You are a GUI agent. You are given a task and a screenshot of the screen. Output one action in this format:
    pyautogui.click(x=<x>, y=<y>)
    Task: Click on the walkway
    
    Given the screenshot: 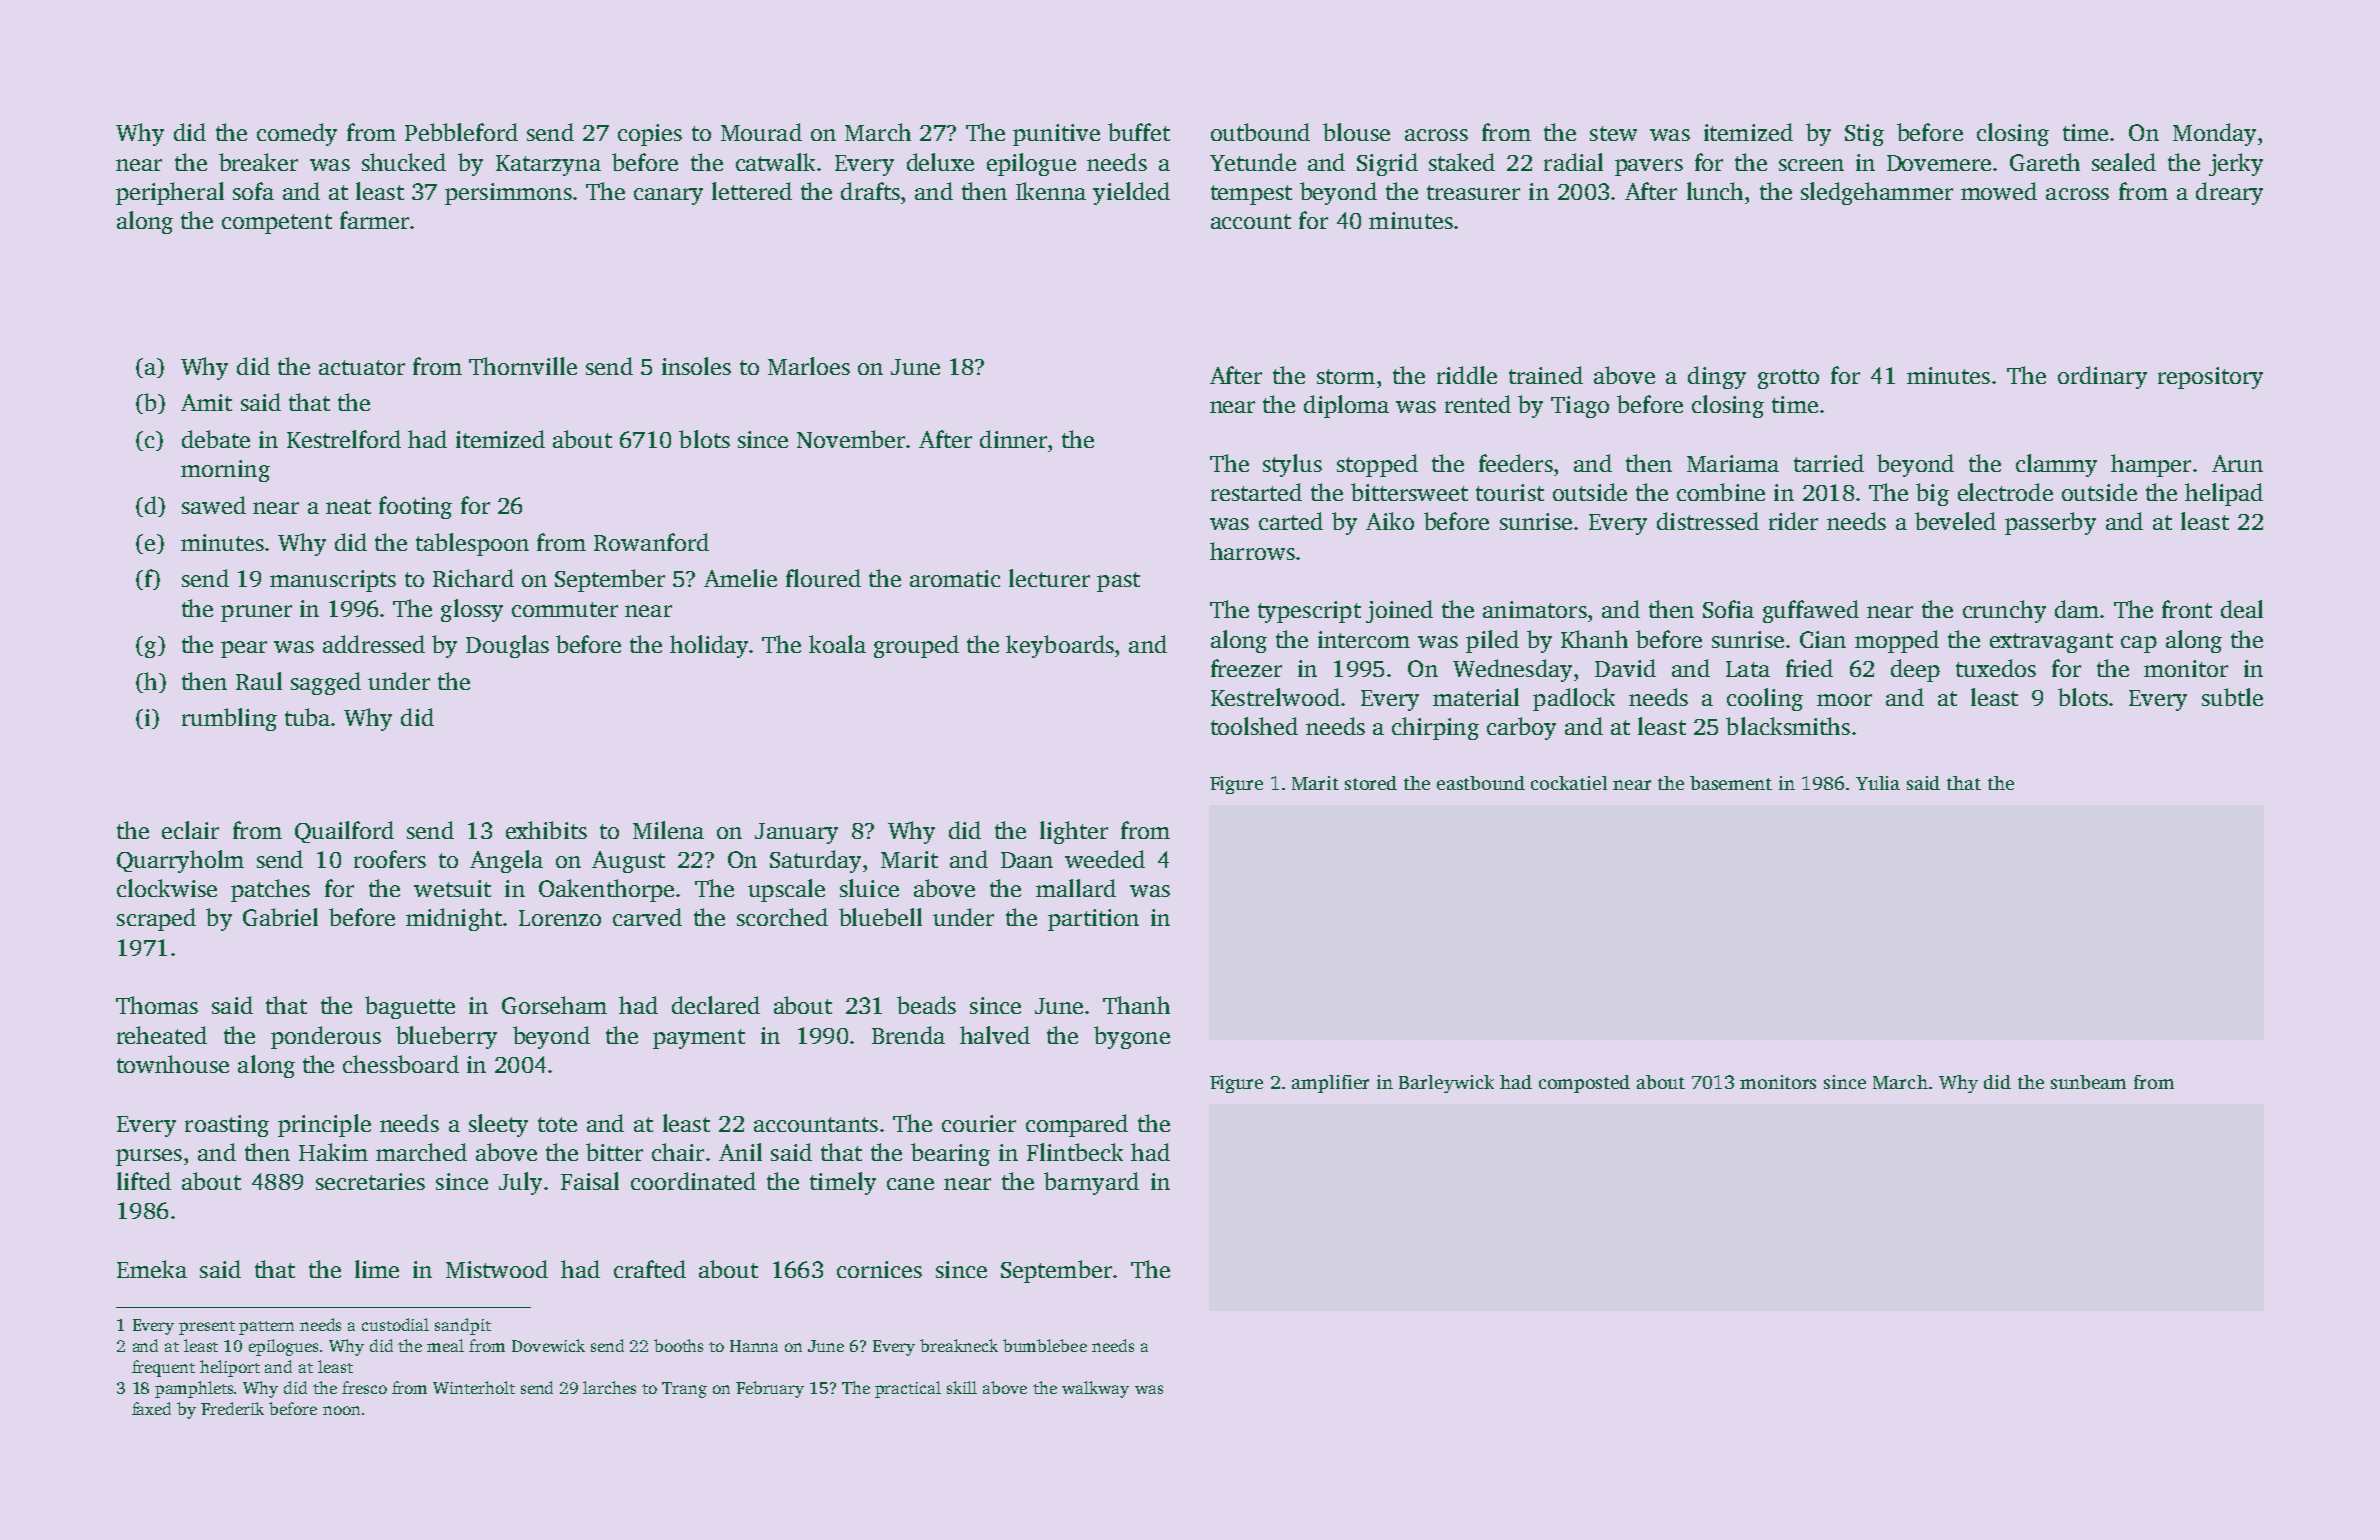 What is the action you would take?
    pyautogui.click(x=1095, y=1389)
